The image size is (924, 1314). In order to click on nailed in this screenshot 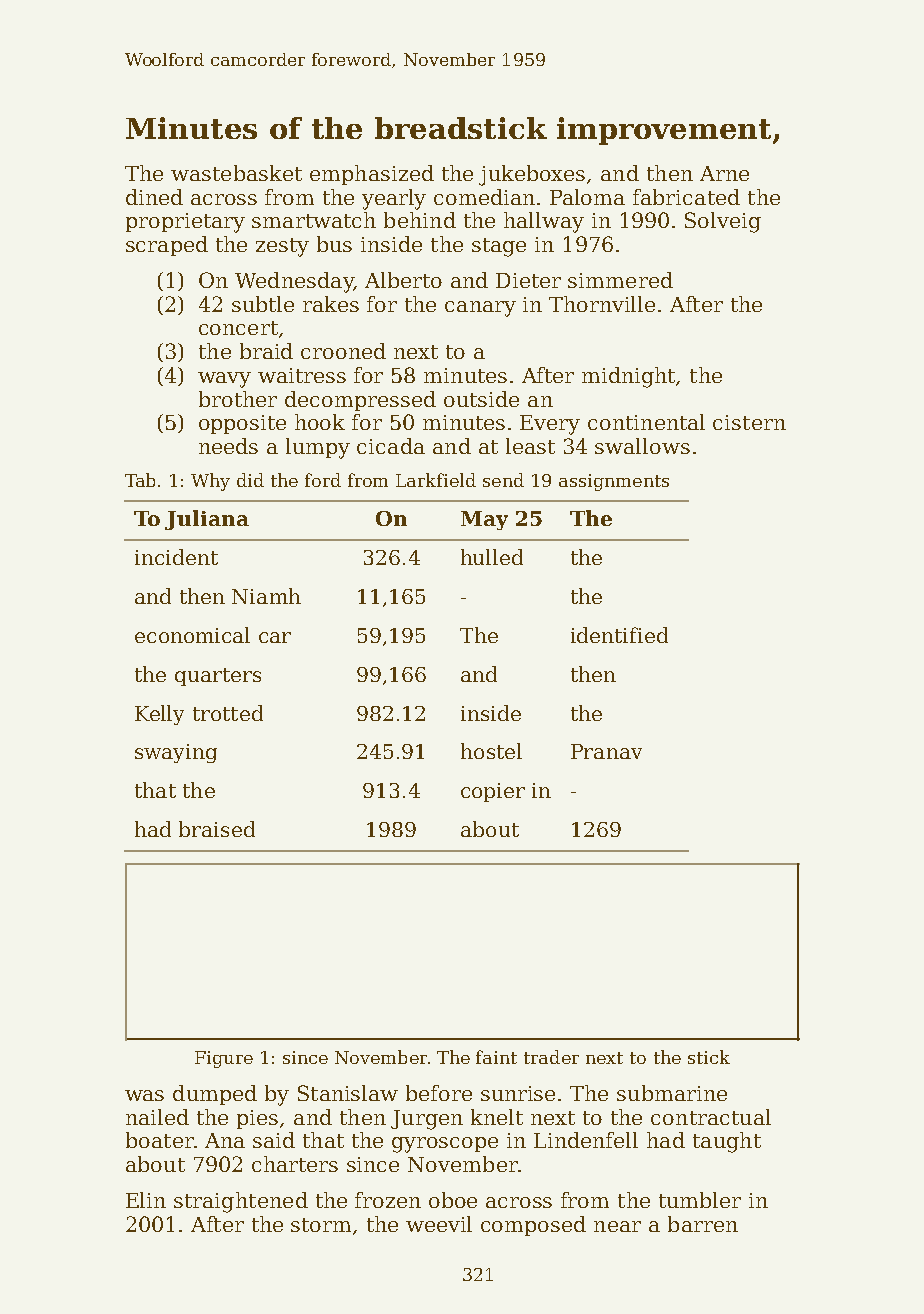, I will do `click(157, 1117)`.
